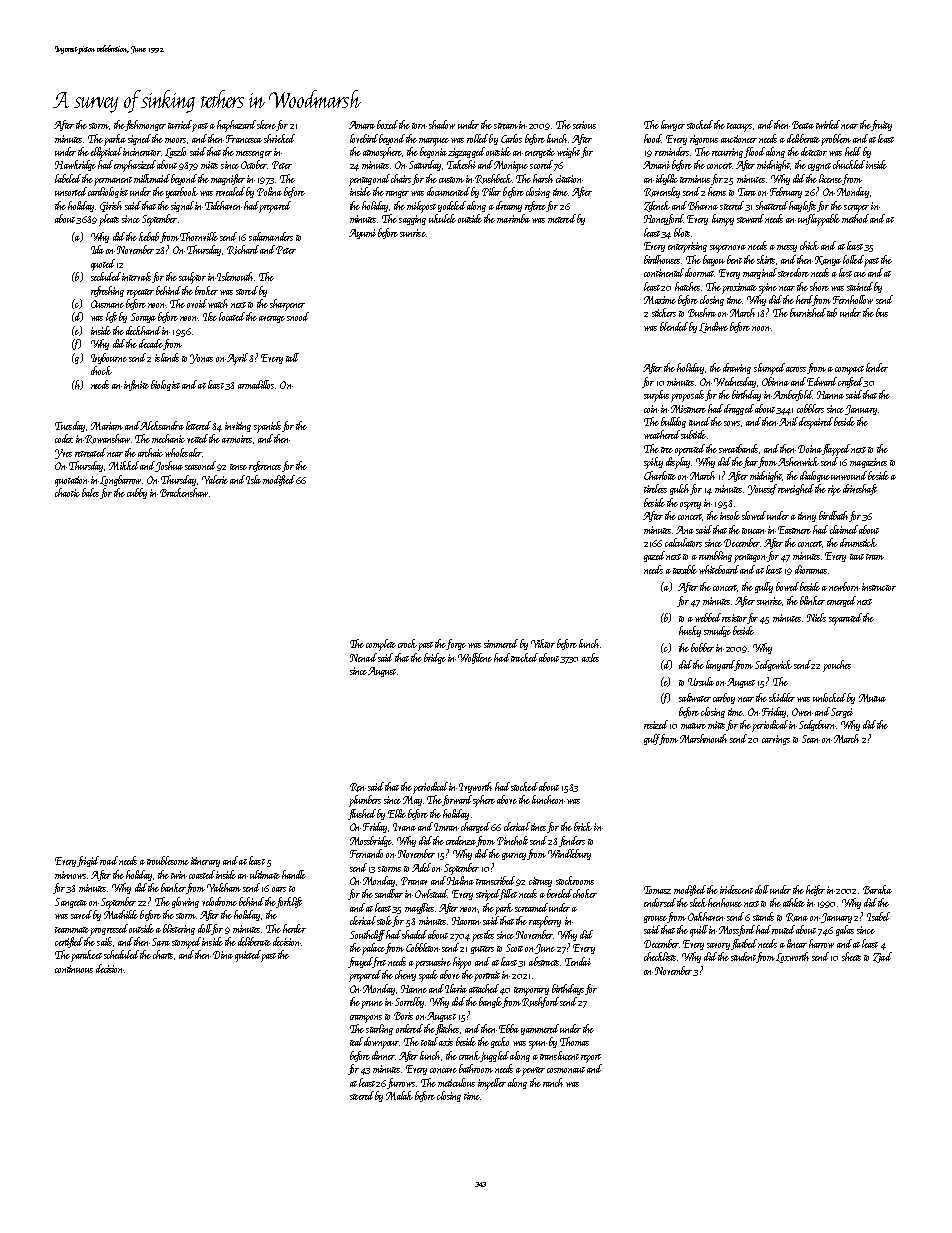  I want to click on chaotic, so click(67, 492).
